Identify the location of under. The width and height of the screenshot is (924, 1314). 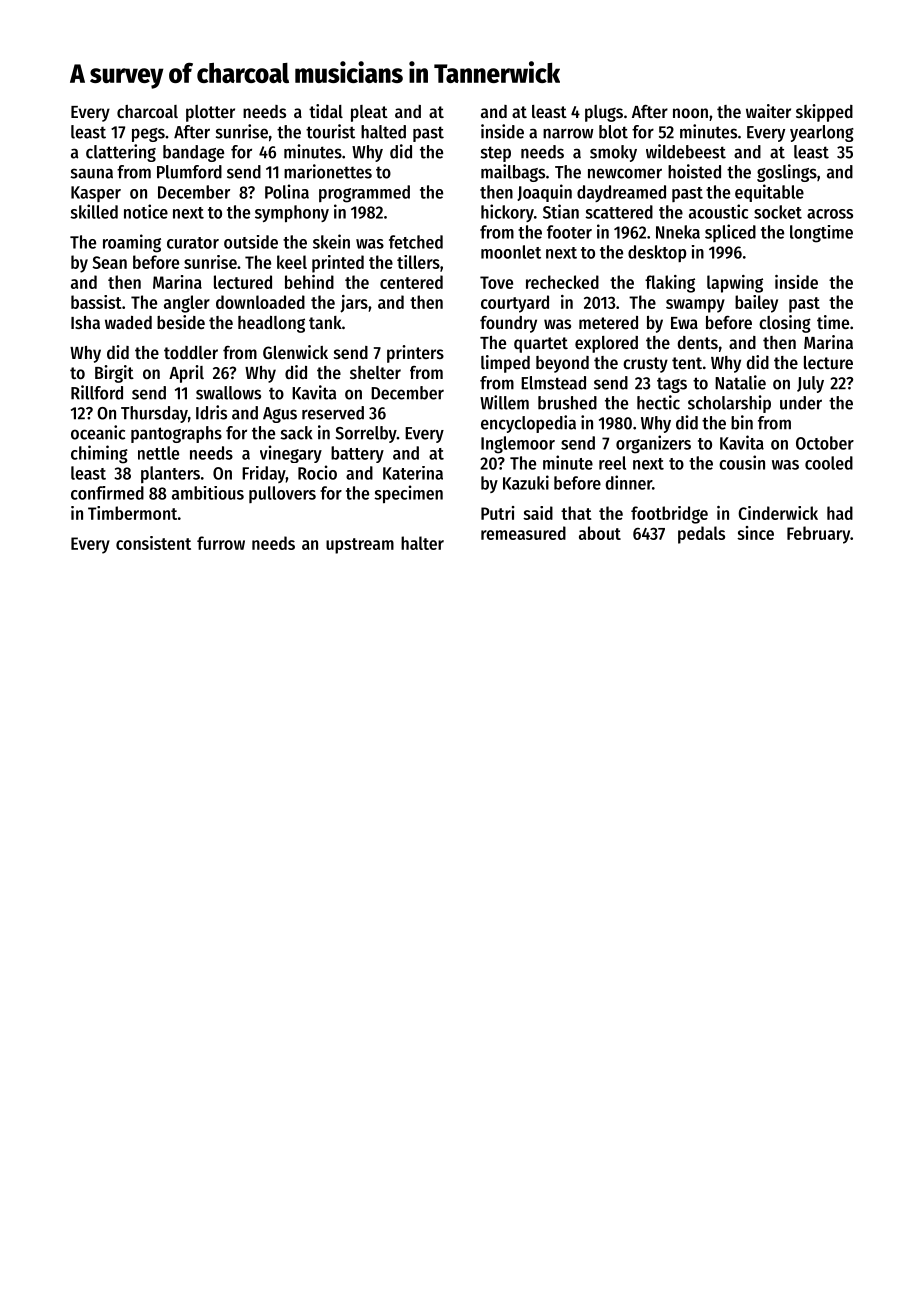
(801, 403).
